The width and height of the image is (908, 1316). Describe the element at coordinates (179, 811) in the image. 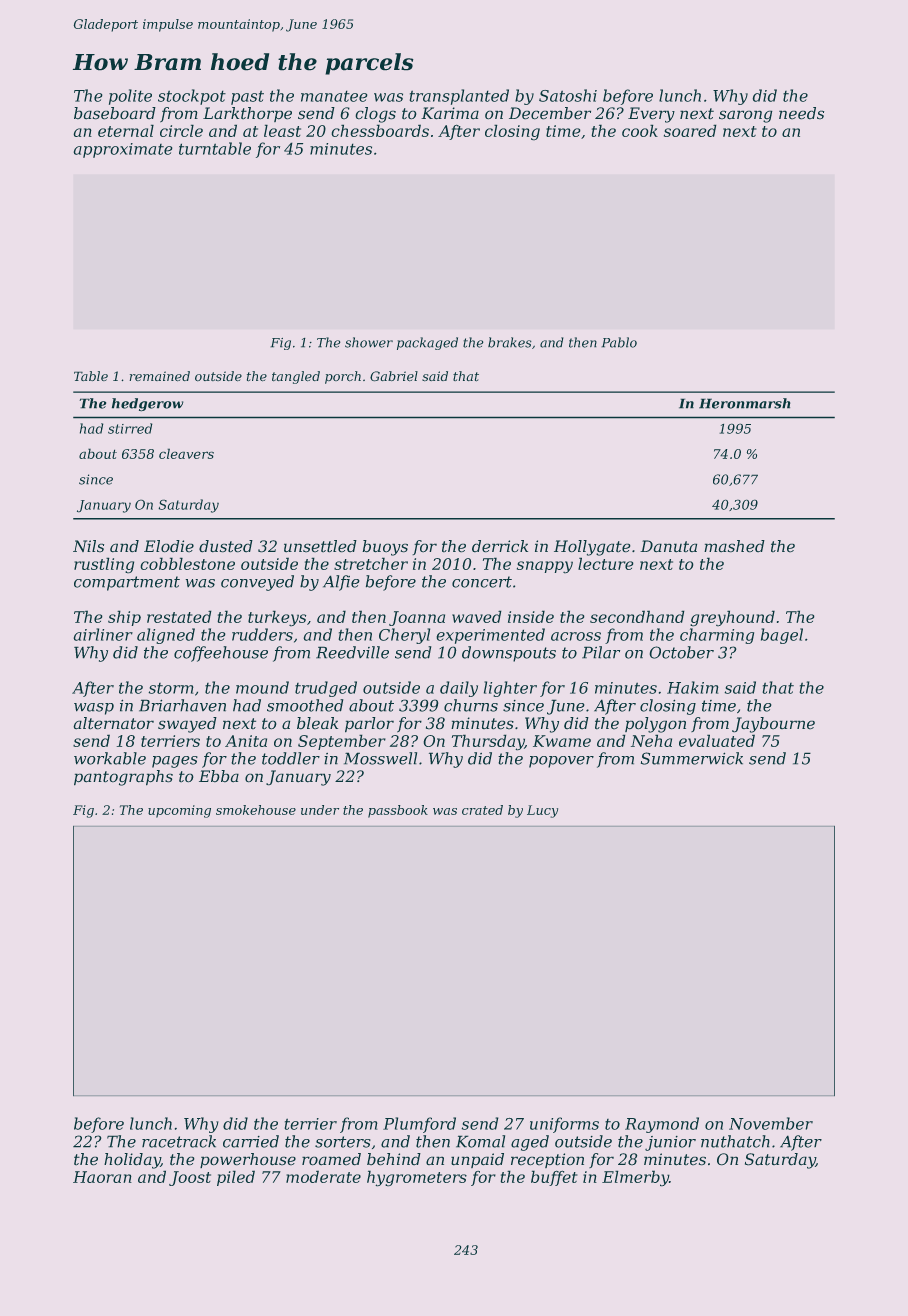

I see `upcoming` at that location.
